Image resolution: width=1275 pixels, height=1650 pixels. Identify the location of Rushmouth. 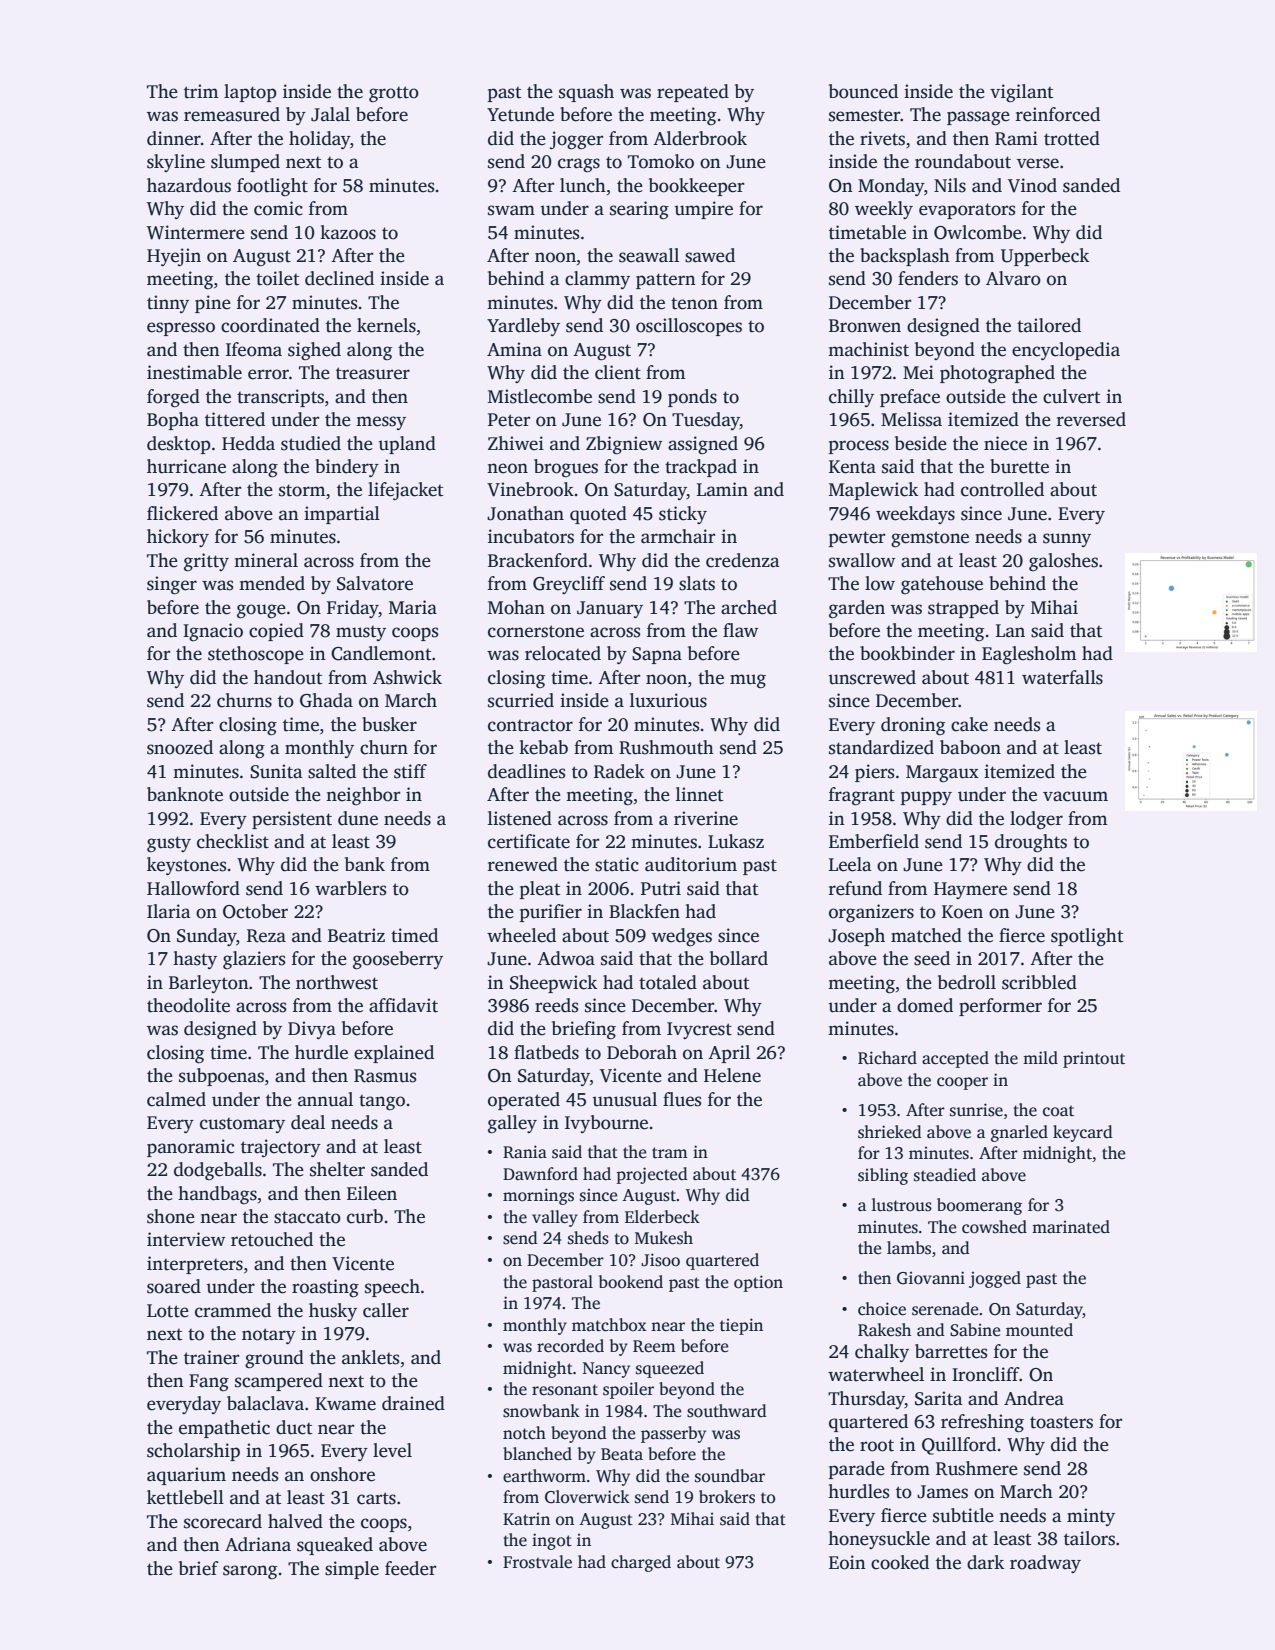
(666, 747).
